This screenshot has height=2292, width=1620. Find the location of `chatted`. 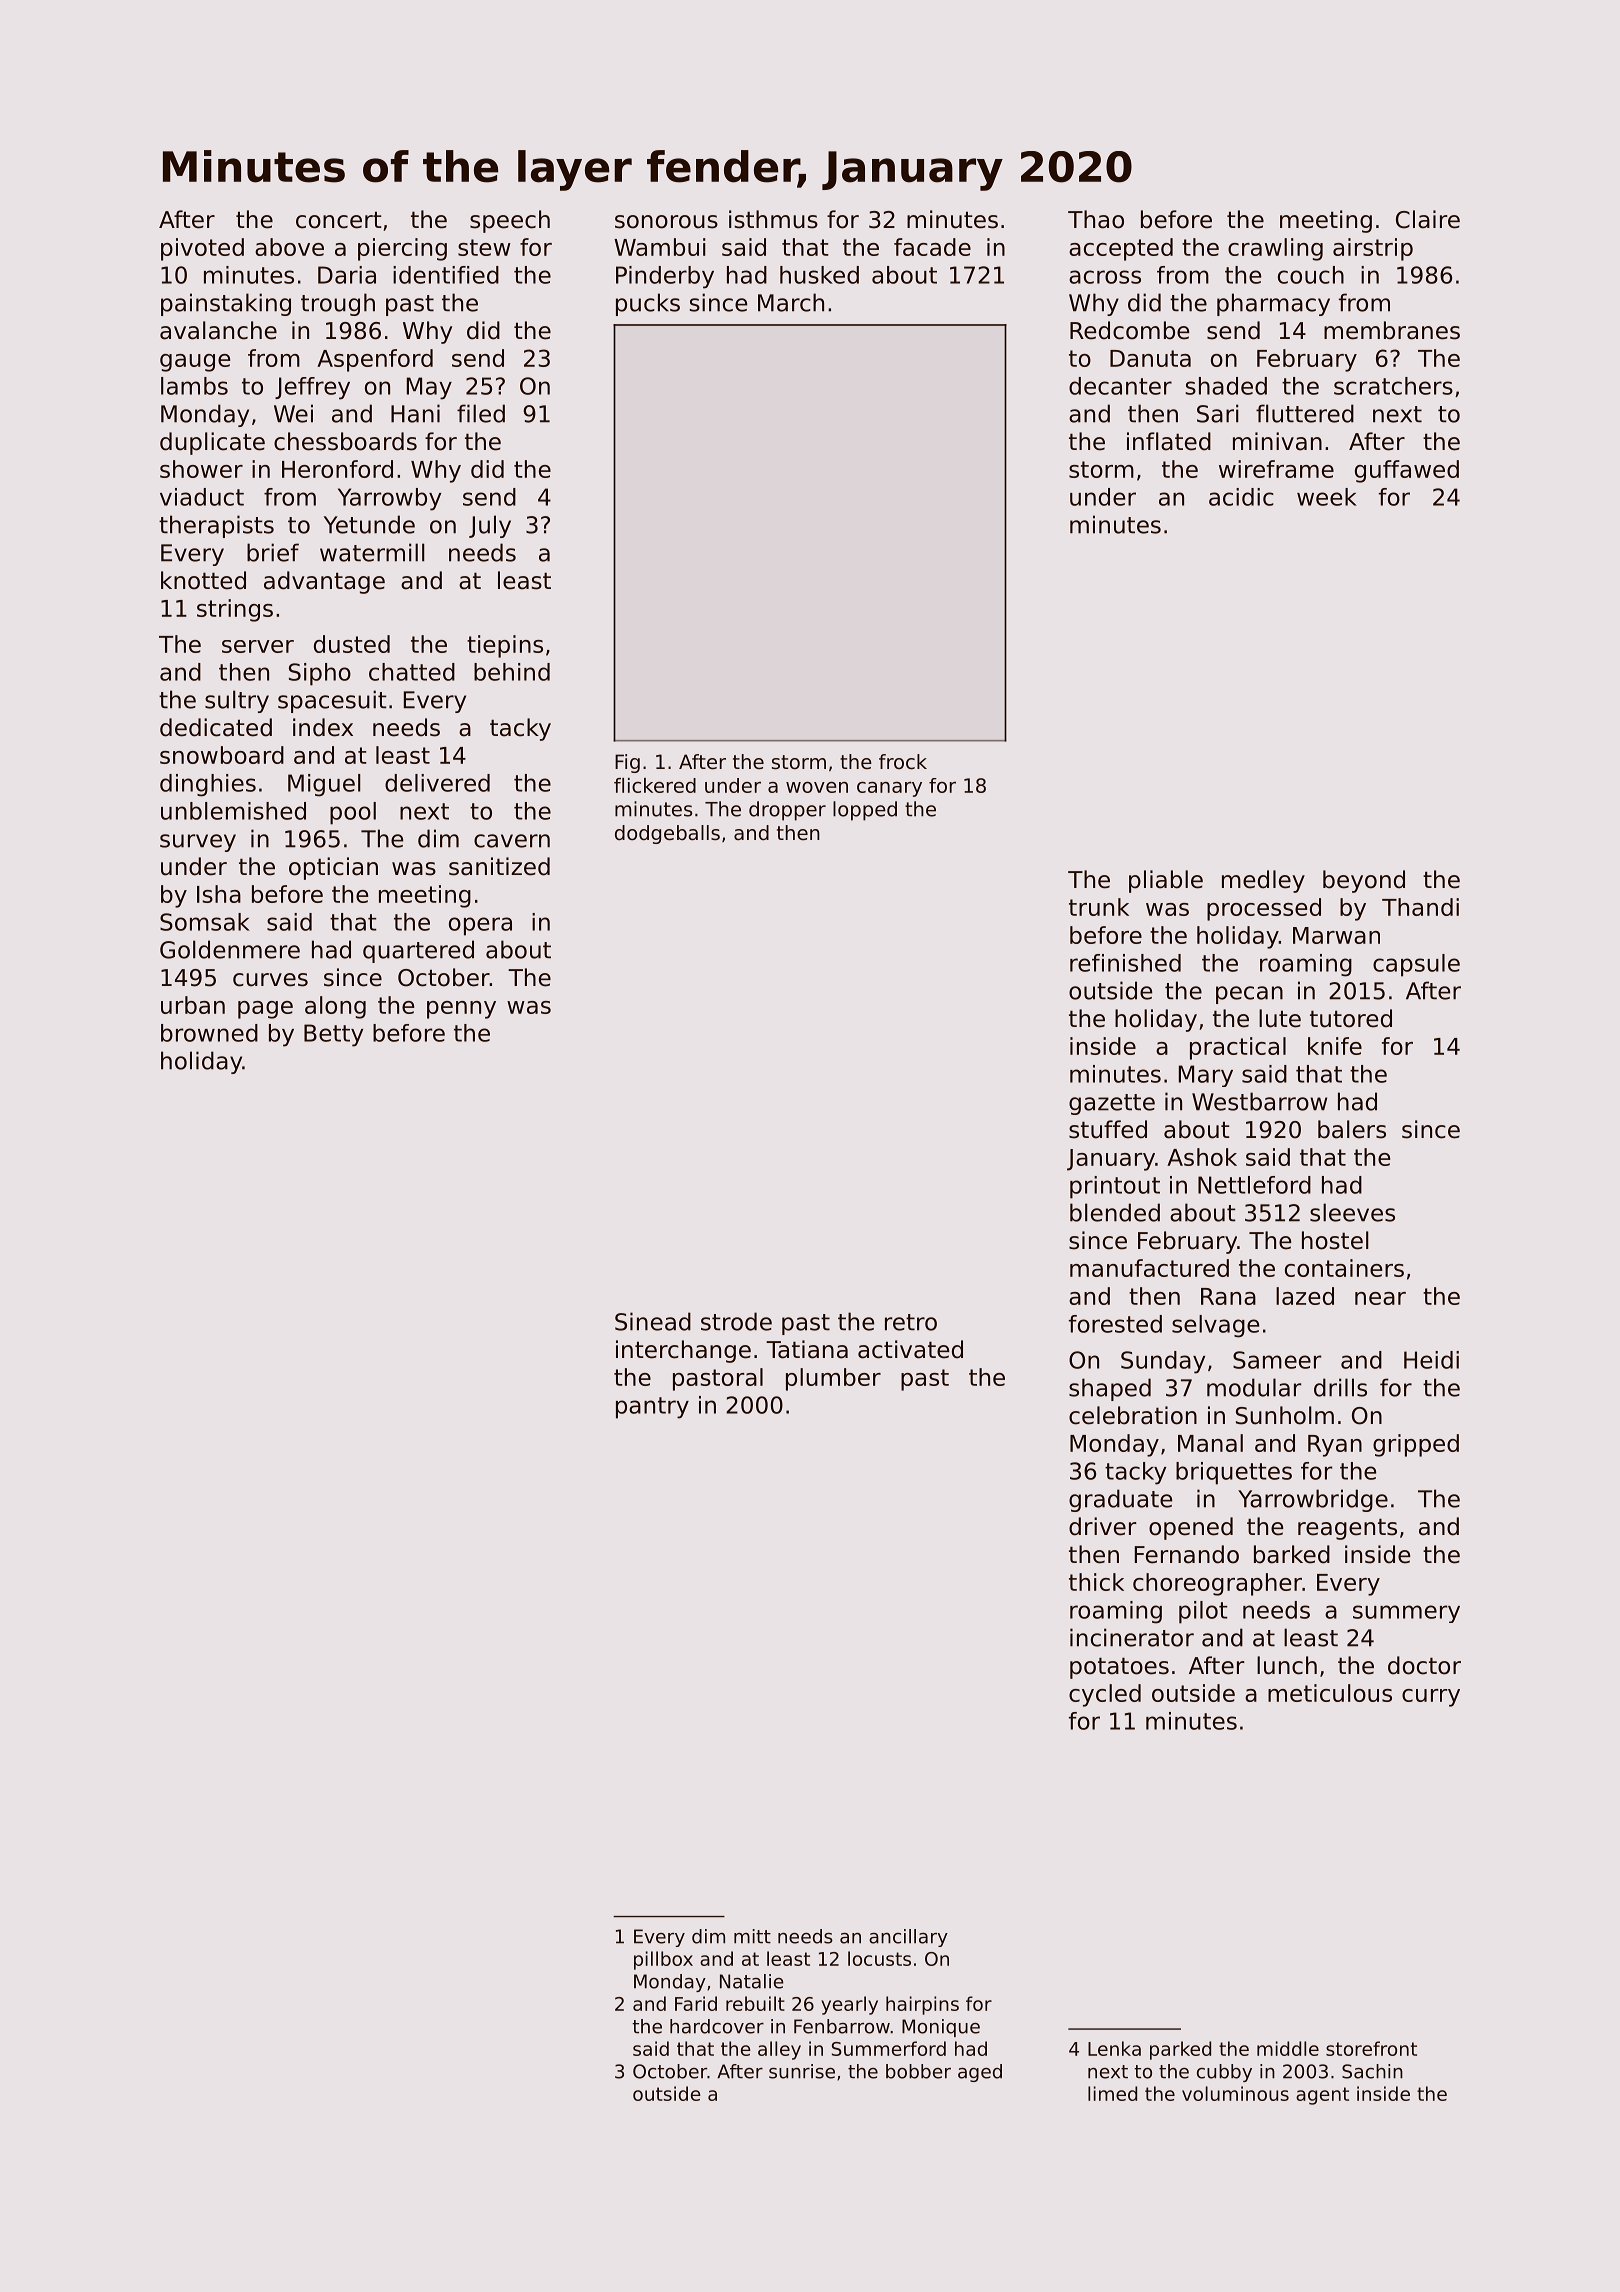

chatted is located at coordinates (412, 672).
